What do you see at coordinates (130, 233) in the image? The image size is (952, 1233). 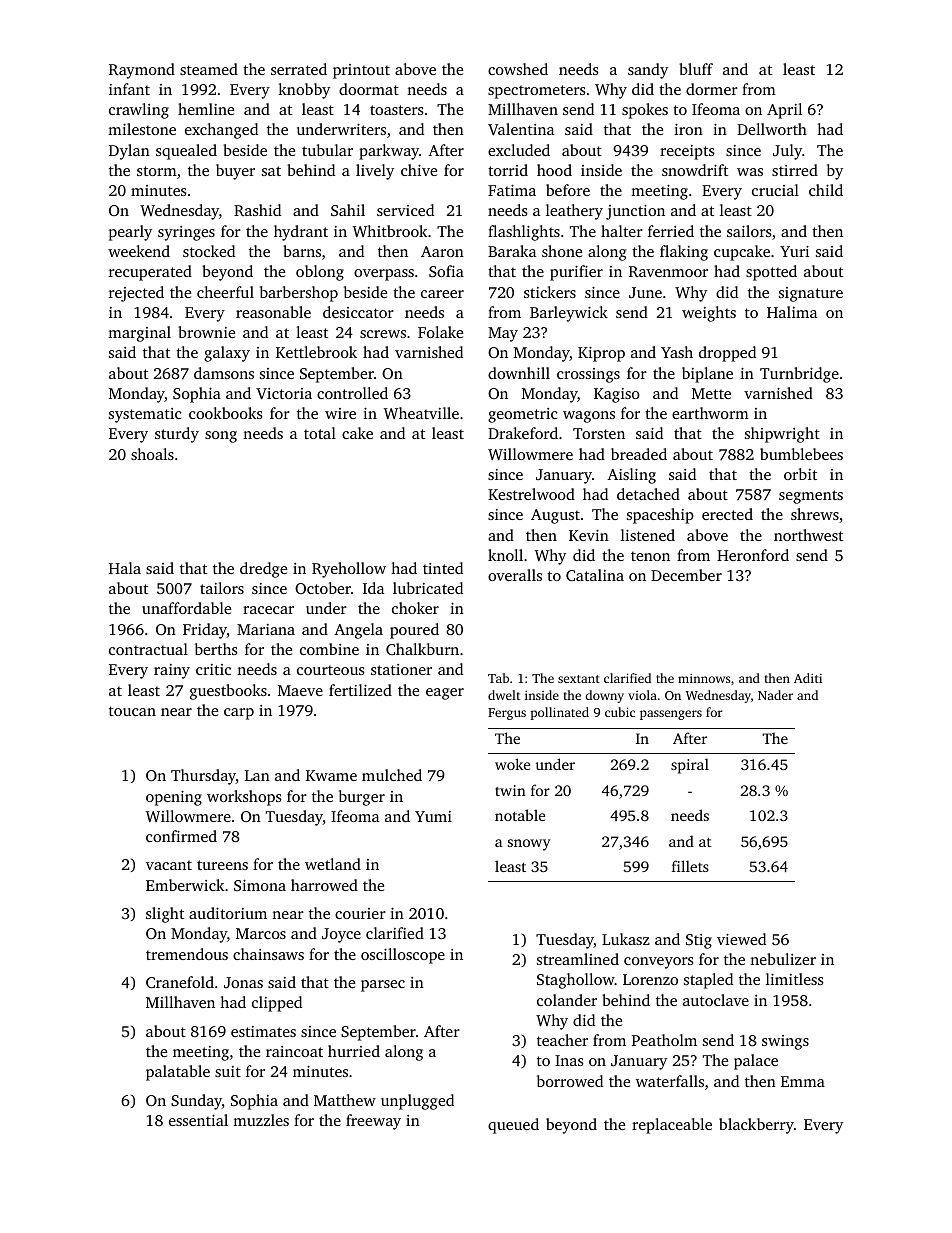 I see `pearly` at bounding box center [130, 233].
